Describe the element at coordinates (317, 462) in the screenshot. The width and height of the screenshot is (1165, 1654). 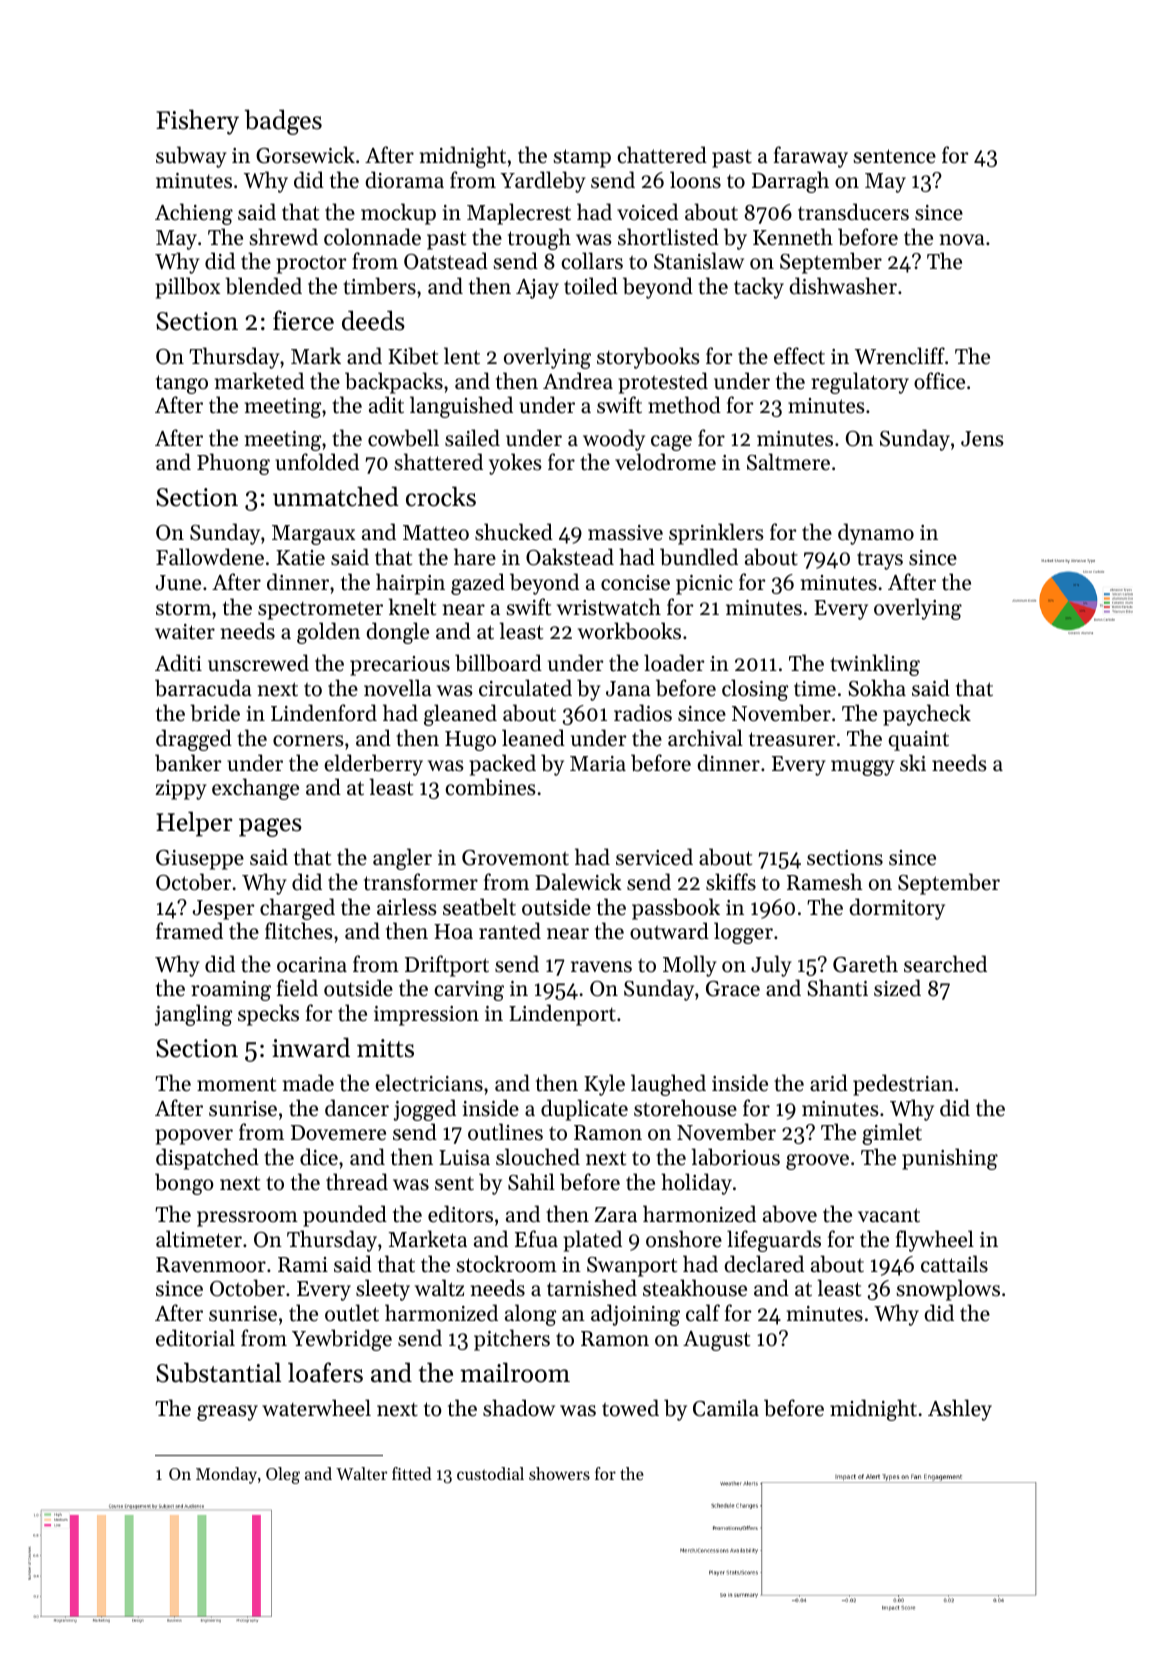
I see `unfolded` at that location.
